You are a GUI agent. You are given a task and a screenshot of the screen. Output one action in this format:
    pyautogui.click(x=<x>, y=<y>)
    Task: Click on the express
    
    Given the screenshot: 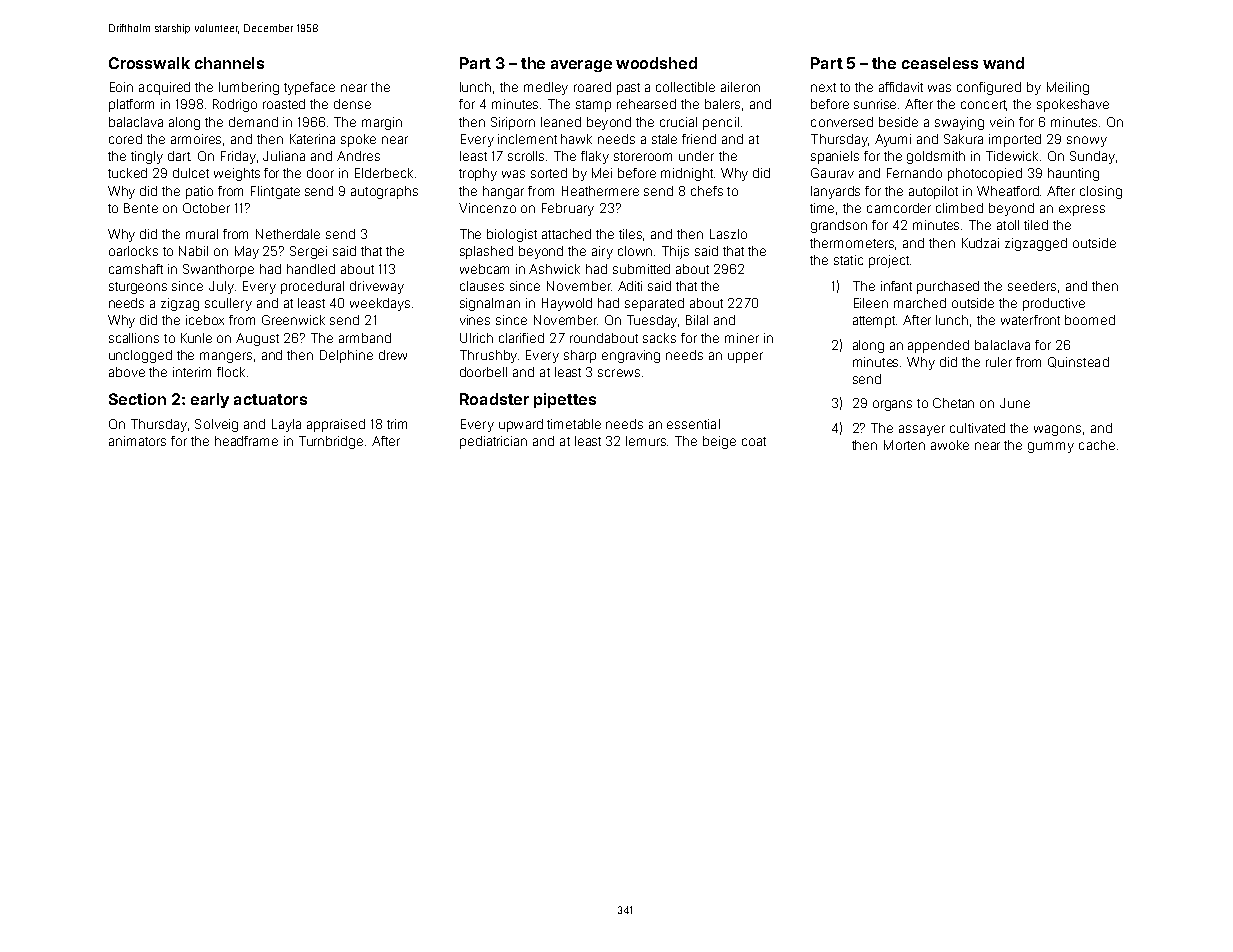 What is the action you would take?
    pyautogui.click(x=1082, y=210)
